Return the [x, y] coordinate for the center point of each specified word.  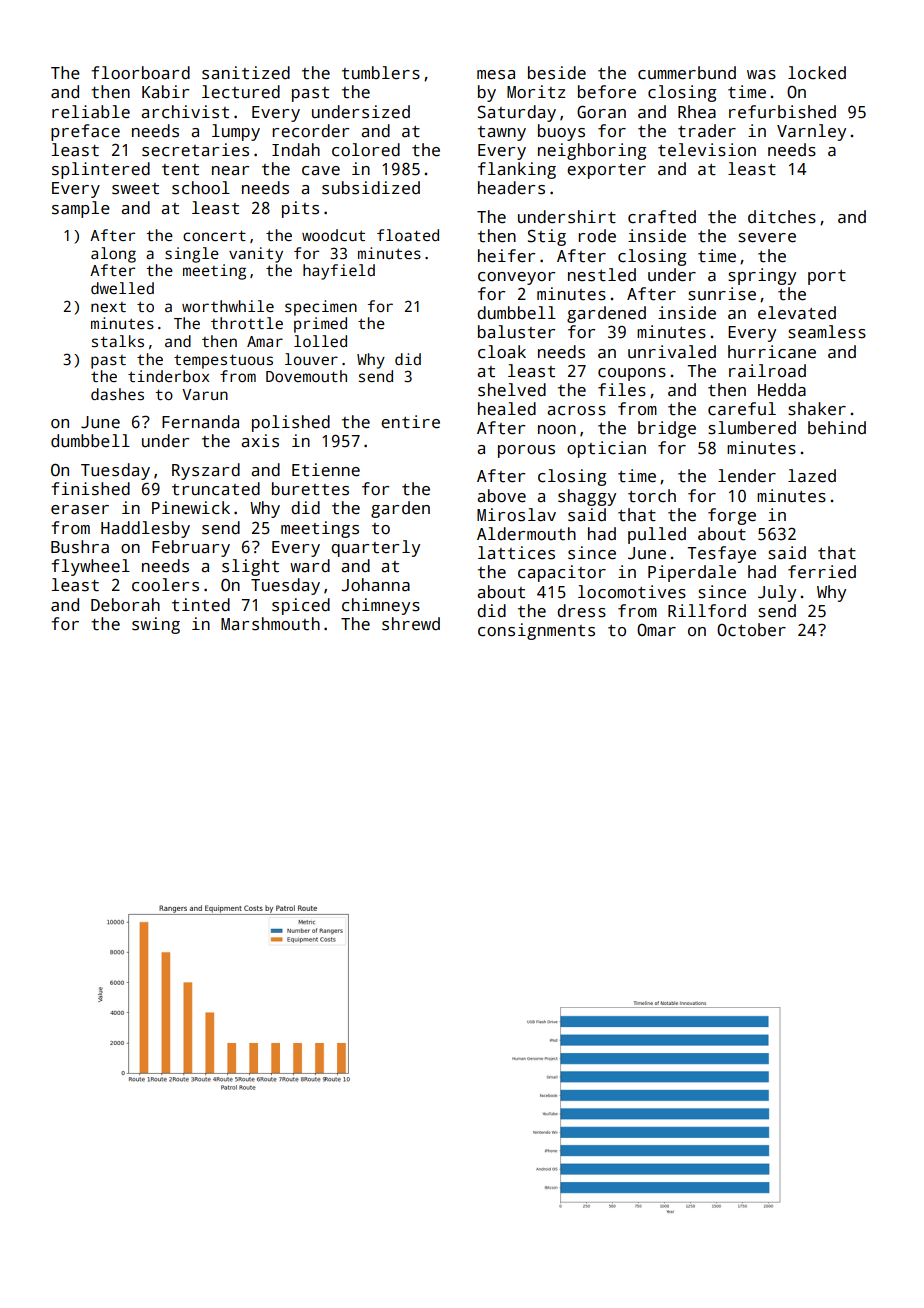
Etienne [326, 470]
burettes [310, 489]
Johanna [375, 585]
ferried [822, 572]
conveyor [516, 278]
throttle [247, 323]
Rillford [707, 611]
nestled [602, 275]
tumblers [381, 73]
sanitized [246, 73]
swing [156, 625]
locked [817, 73]
